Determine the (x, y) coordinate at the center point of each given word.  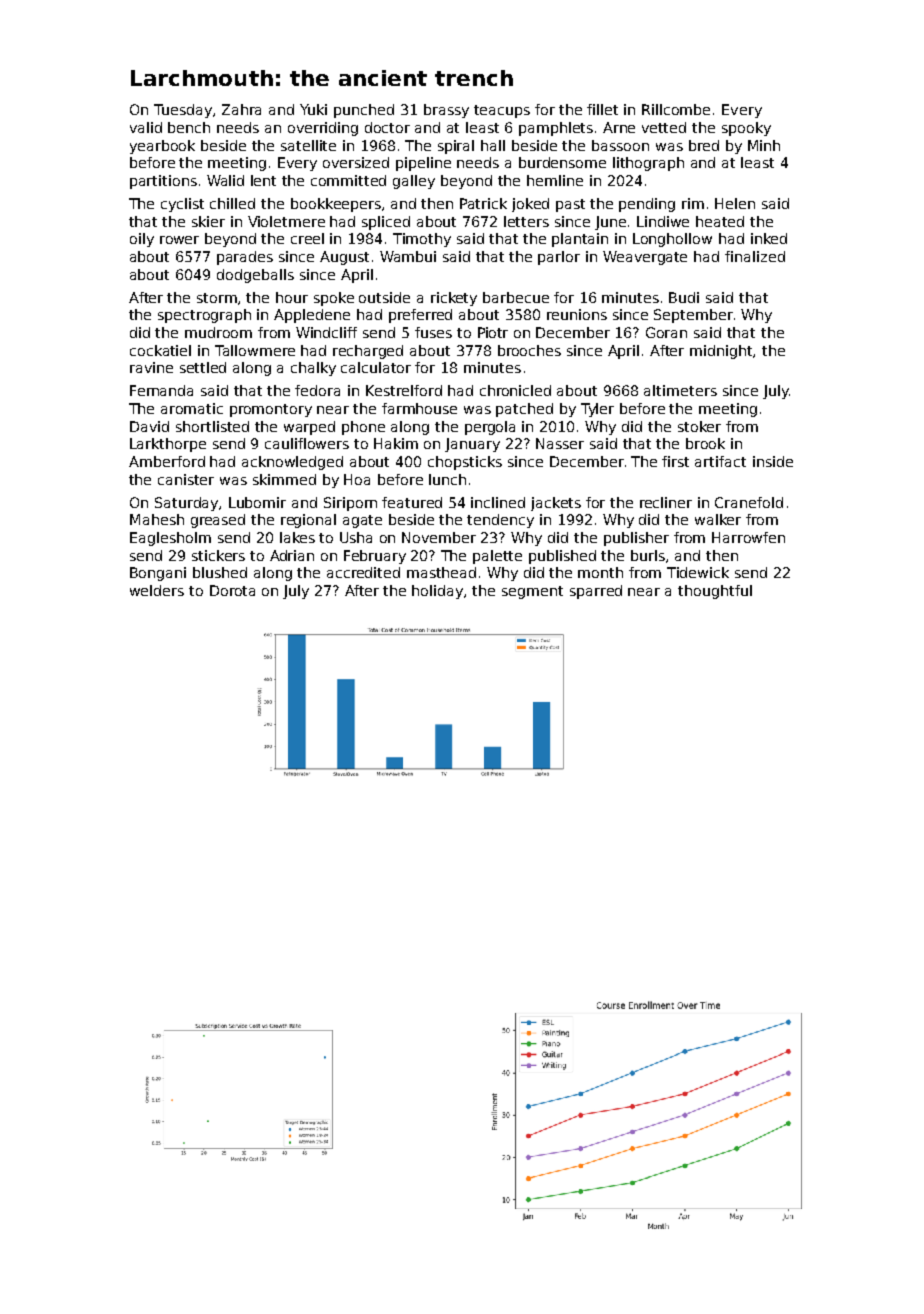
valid (146, 127)
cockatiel (160, 350)
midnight (722, 352)
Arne (619, 127)
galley (414, 182)
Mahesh (157, 519)
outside (384, 297)
